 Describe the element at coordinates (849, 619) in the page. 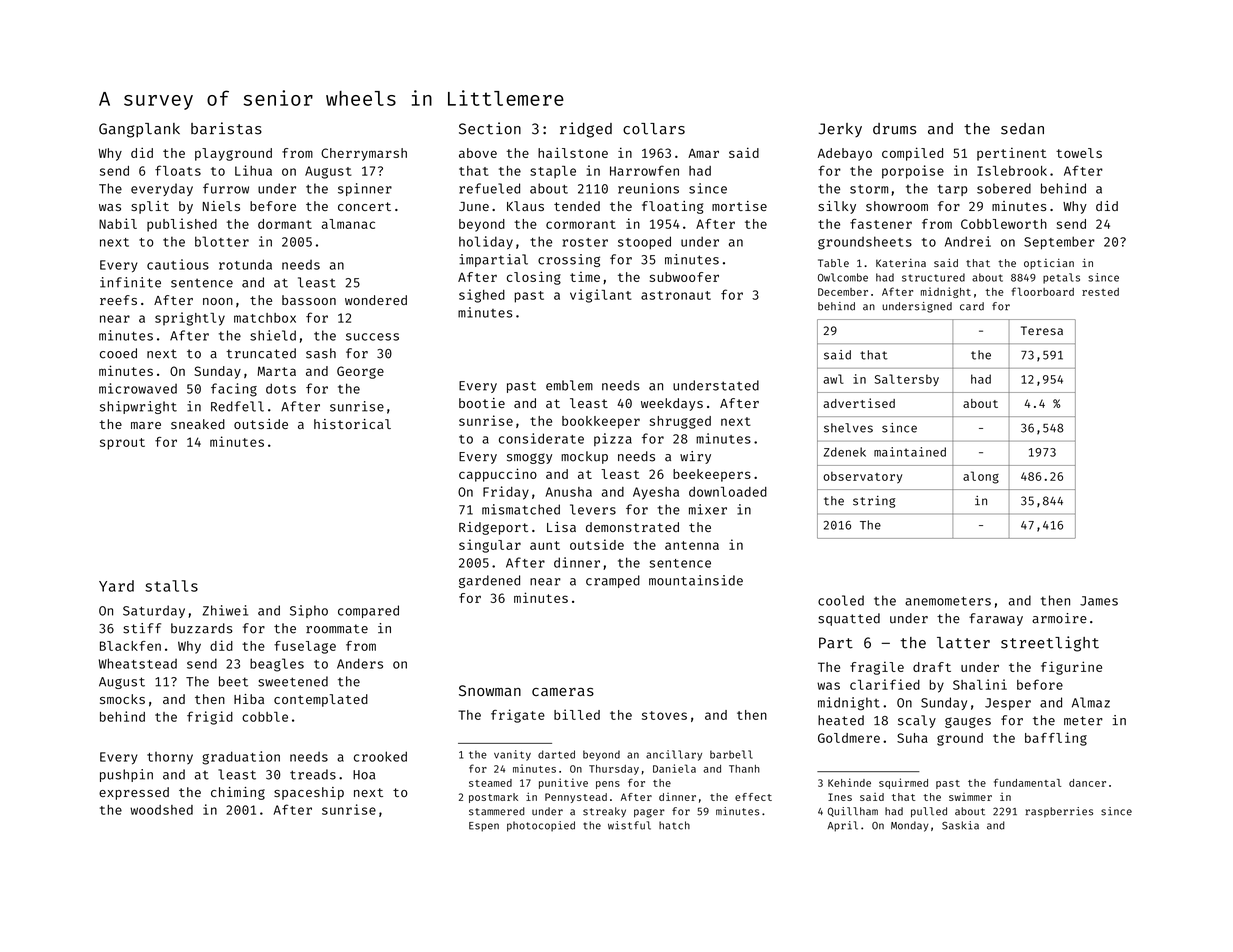

I see `squatted` at that location.
